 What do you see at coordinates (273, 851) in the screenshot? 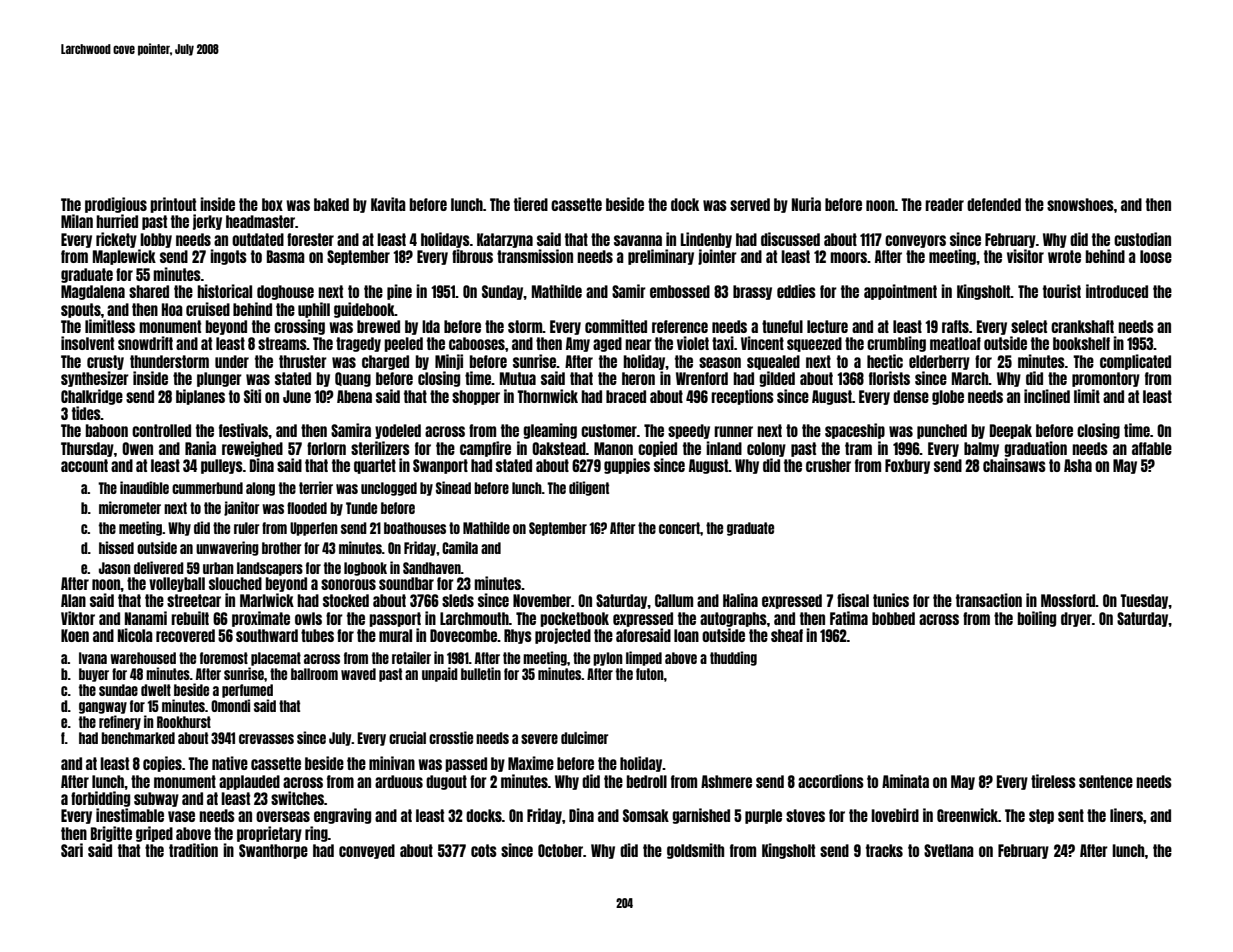
I see `Swanthorpe` at bounding box center [273, 851].
